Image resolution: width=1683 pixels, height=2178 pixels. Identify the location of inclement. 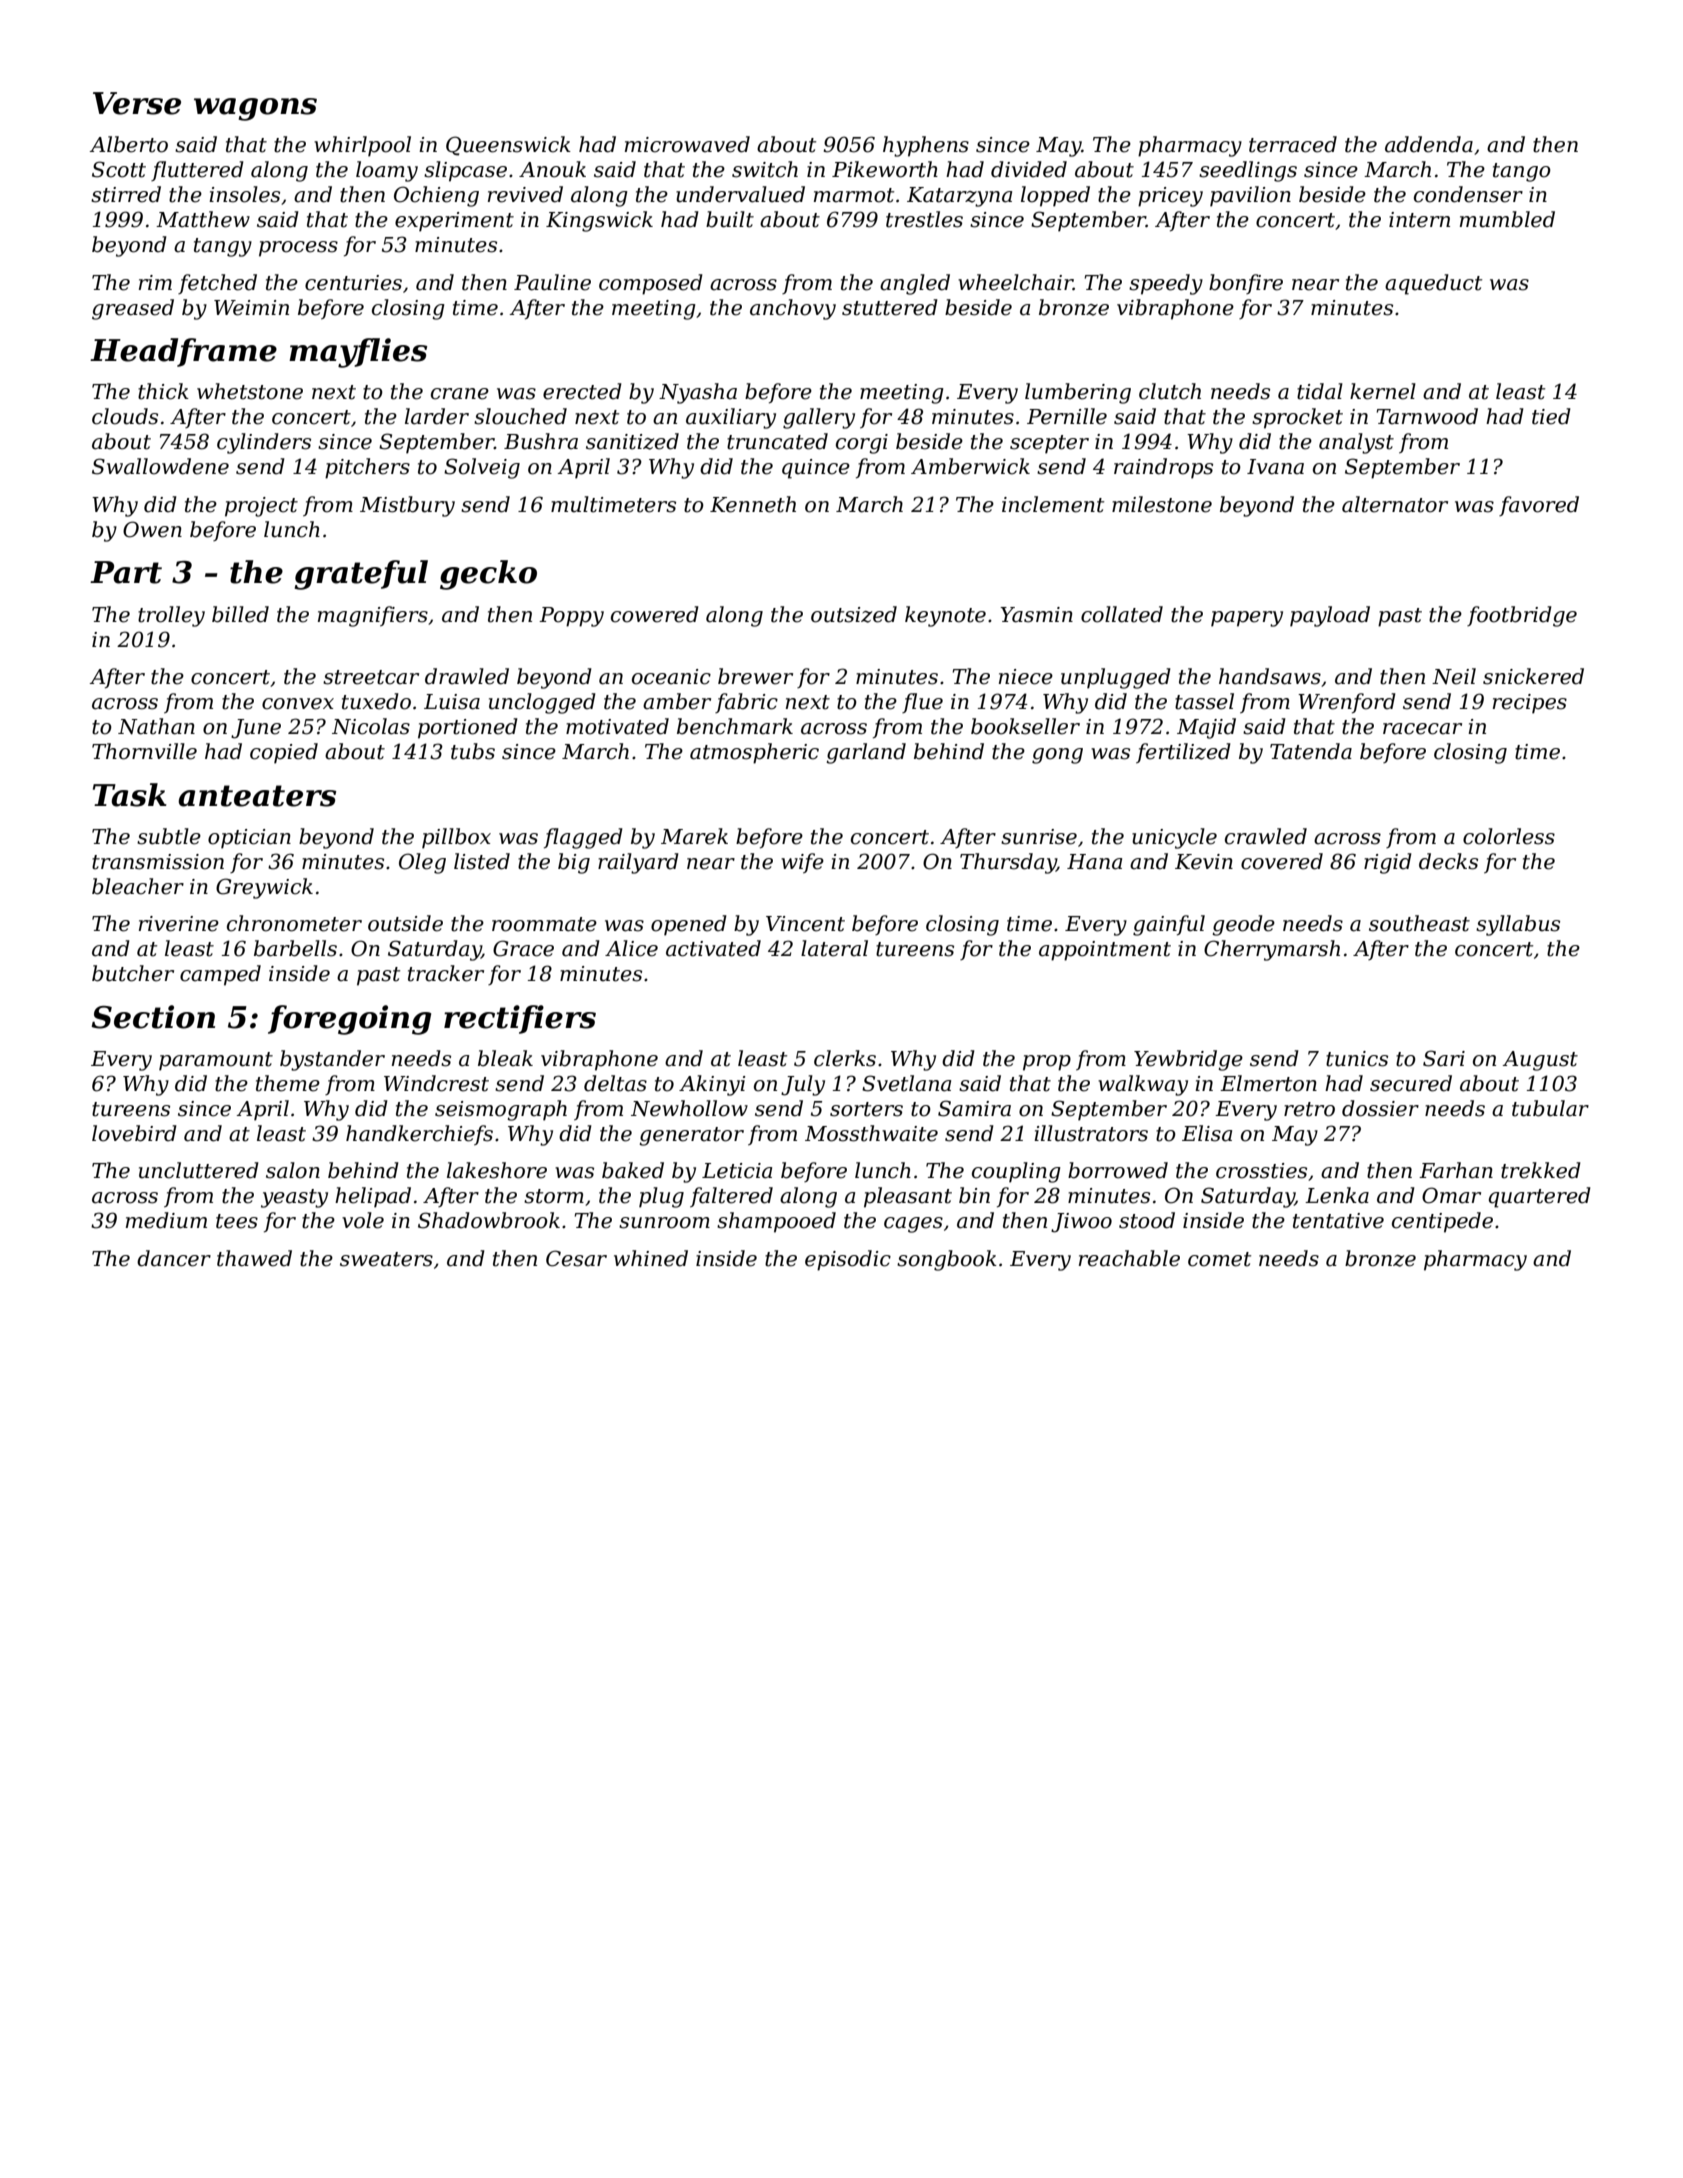
(1053, 504).
